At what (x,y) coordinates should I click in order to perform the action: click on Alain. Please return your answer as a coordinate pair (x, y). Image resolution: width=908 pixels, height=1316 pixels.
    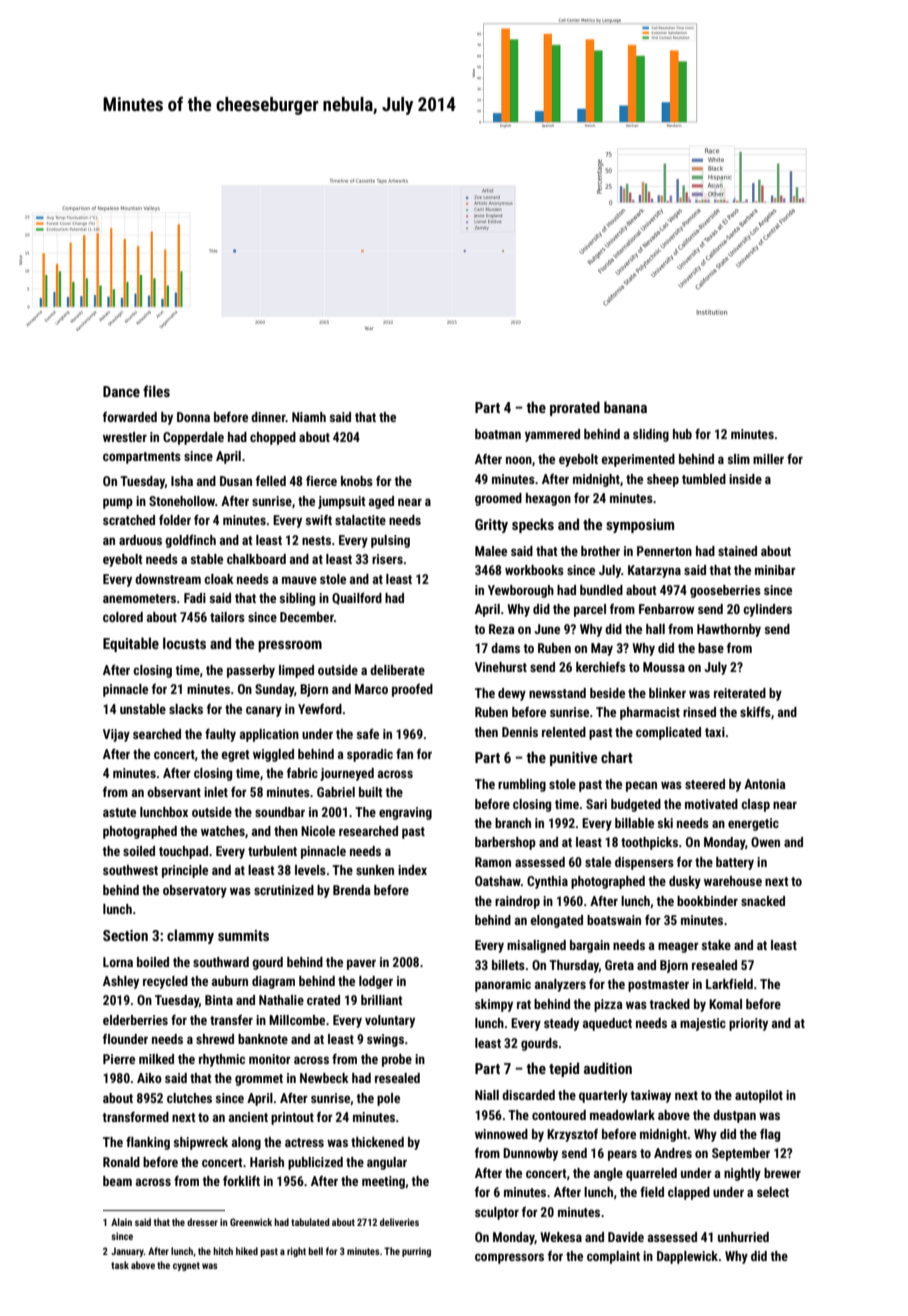
    Looking at the image, I should click on (121, 1222).
